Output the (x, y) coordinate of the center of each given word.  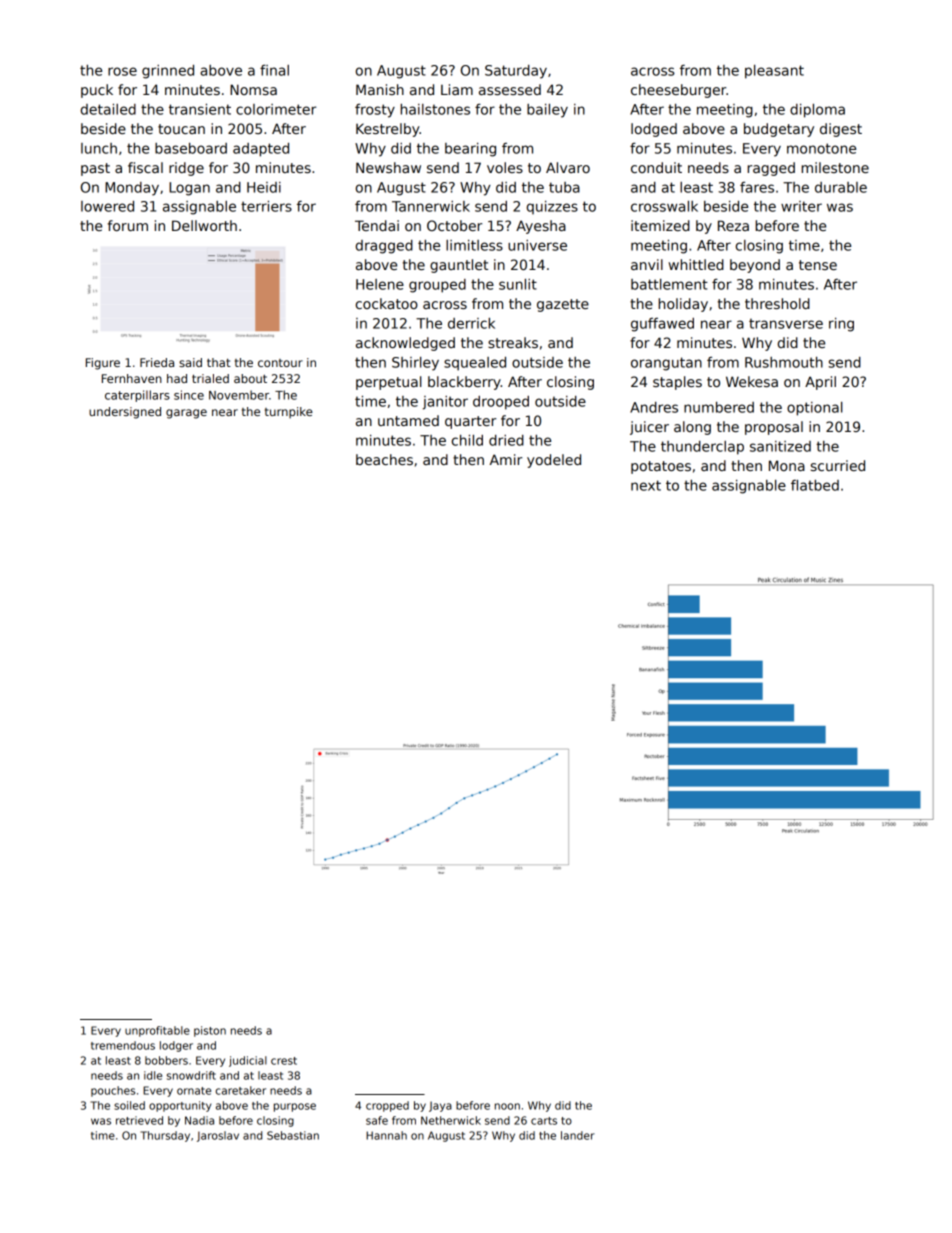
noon (507, 1106)
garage (186, 414)
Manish (380, 89)
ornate (194, 1091)
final (274, 70)
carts (544, 1121)
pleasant (774, 72)
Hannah (386, 1135)
